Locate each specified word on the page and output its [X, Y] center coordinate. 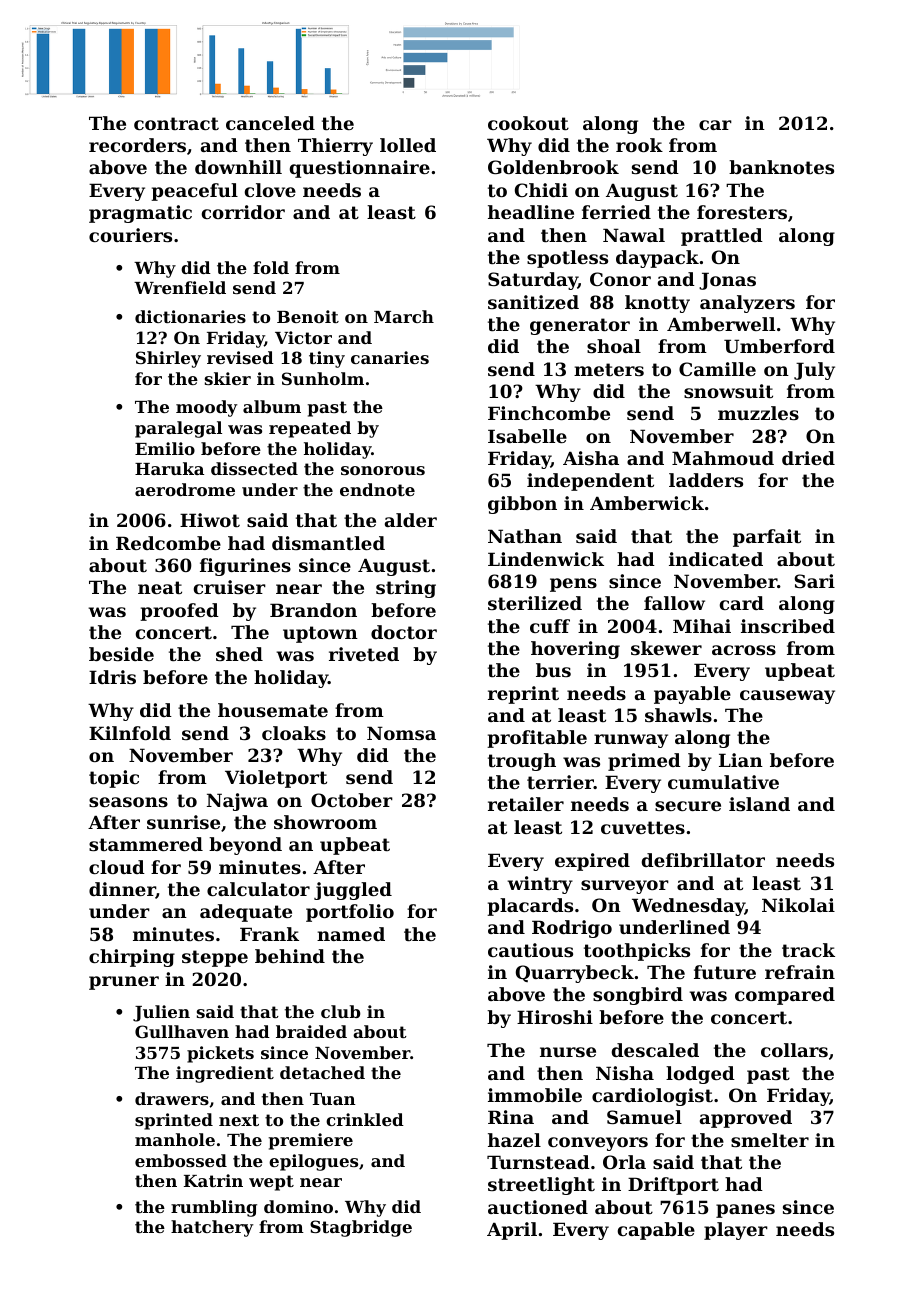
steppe [215, 958]
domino [298, 1206]
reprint [523, 695]
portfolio [350, 913]
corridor [243, 212]
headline [531, 212]
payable [692, 695]
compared [785, 996]
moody [206, 408]
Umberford [779, 346]
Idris [112, 677]
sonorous [383, 470]
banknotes [781, 167]
